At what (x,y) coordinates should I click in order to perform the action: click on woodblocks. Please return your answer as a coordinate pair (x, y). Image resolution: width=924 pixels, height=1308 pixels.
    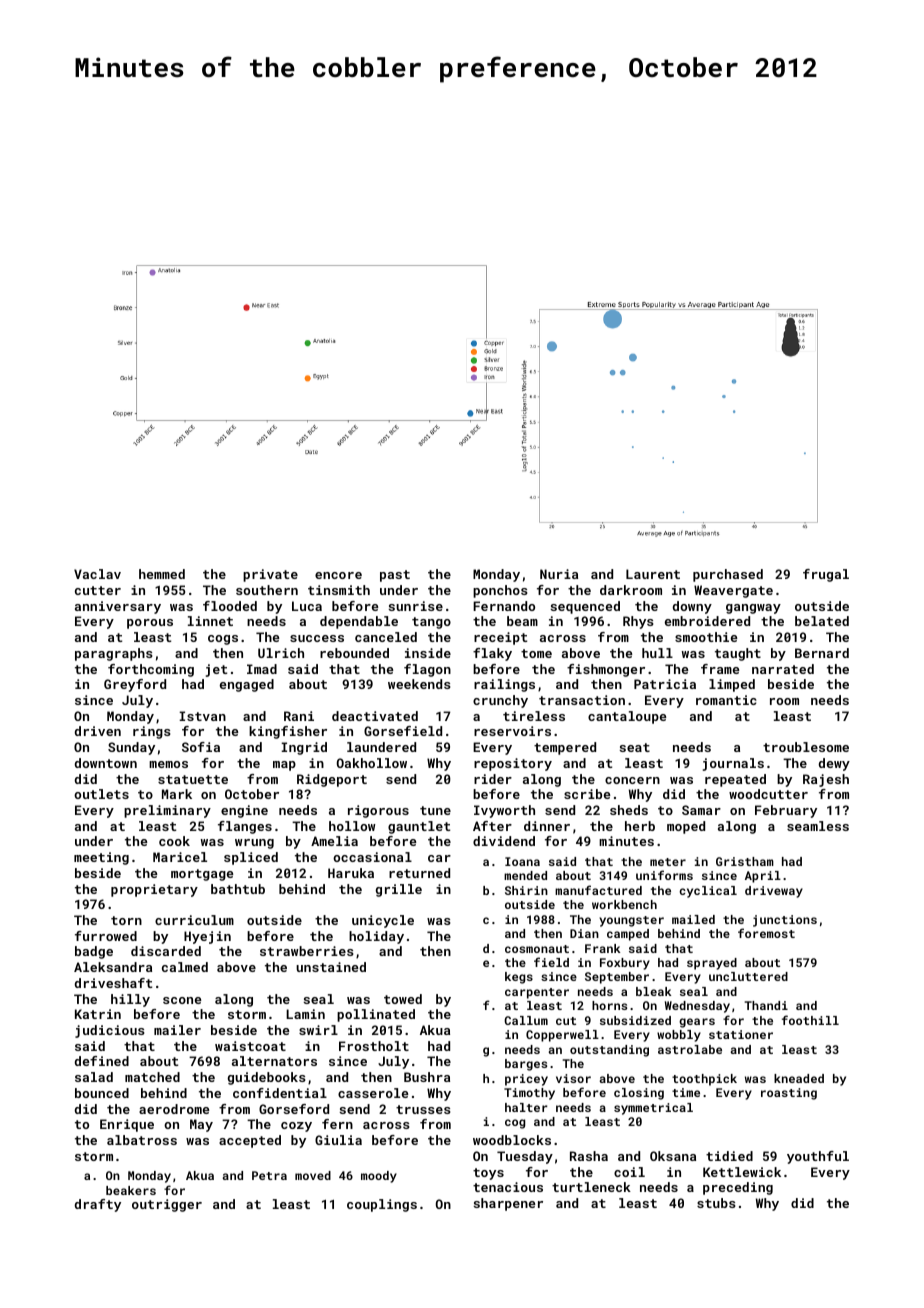
    Looking at the image, I should click on (512, 1140).
